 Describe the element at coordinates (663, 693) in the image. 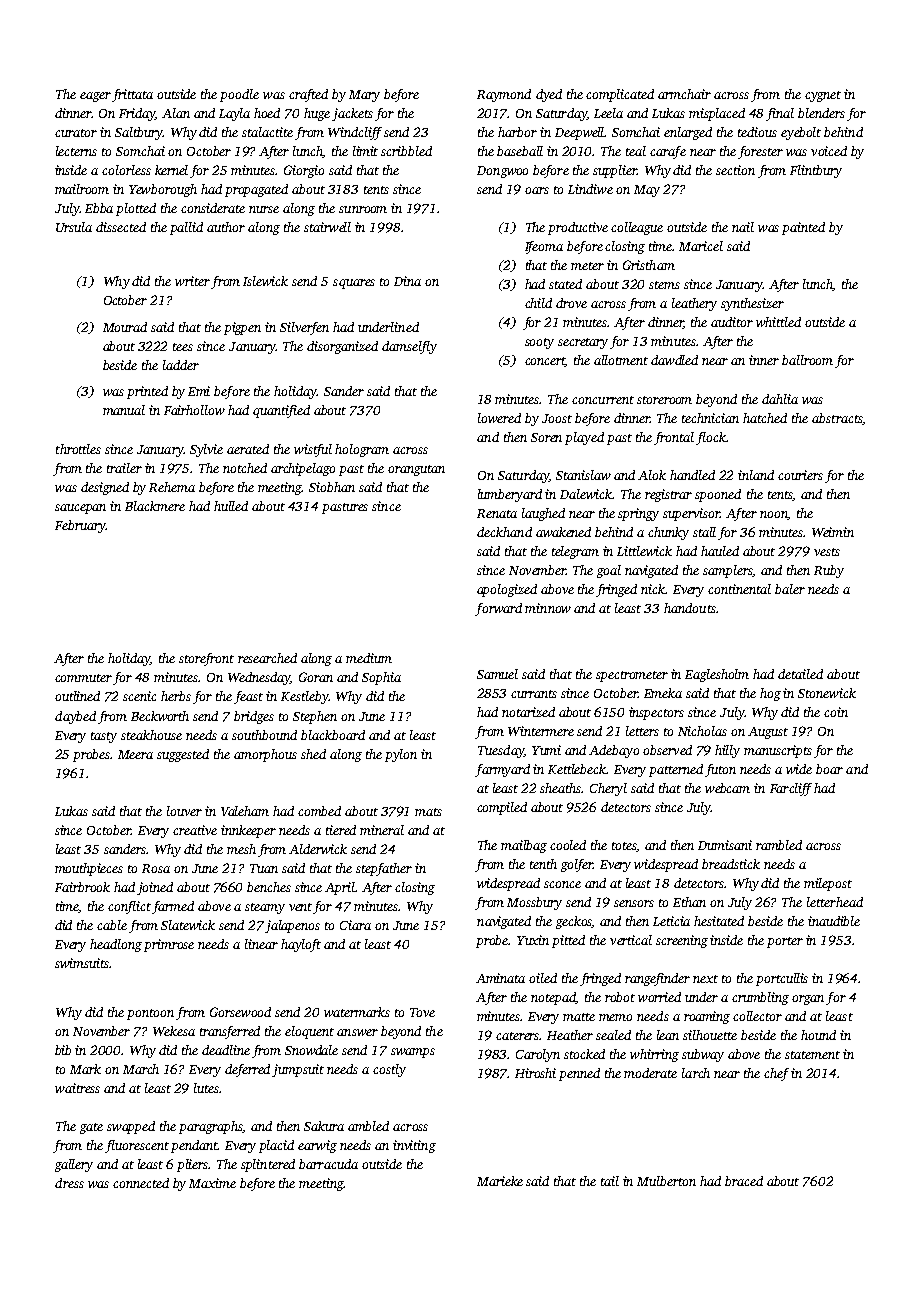

I see `Emeka` at that location.
